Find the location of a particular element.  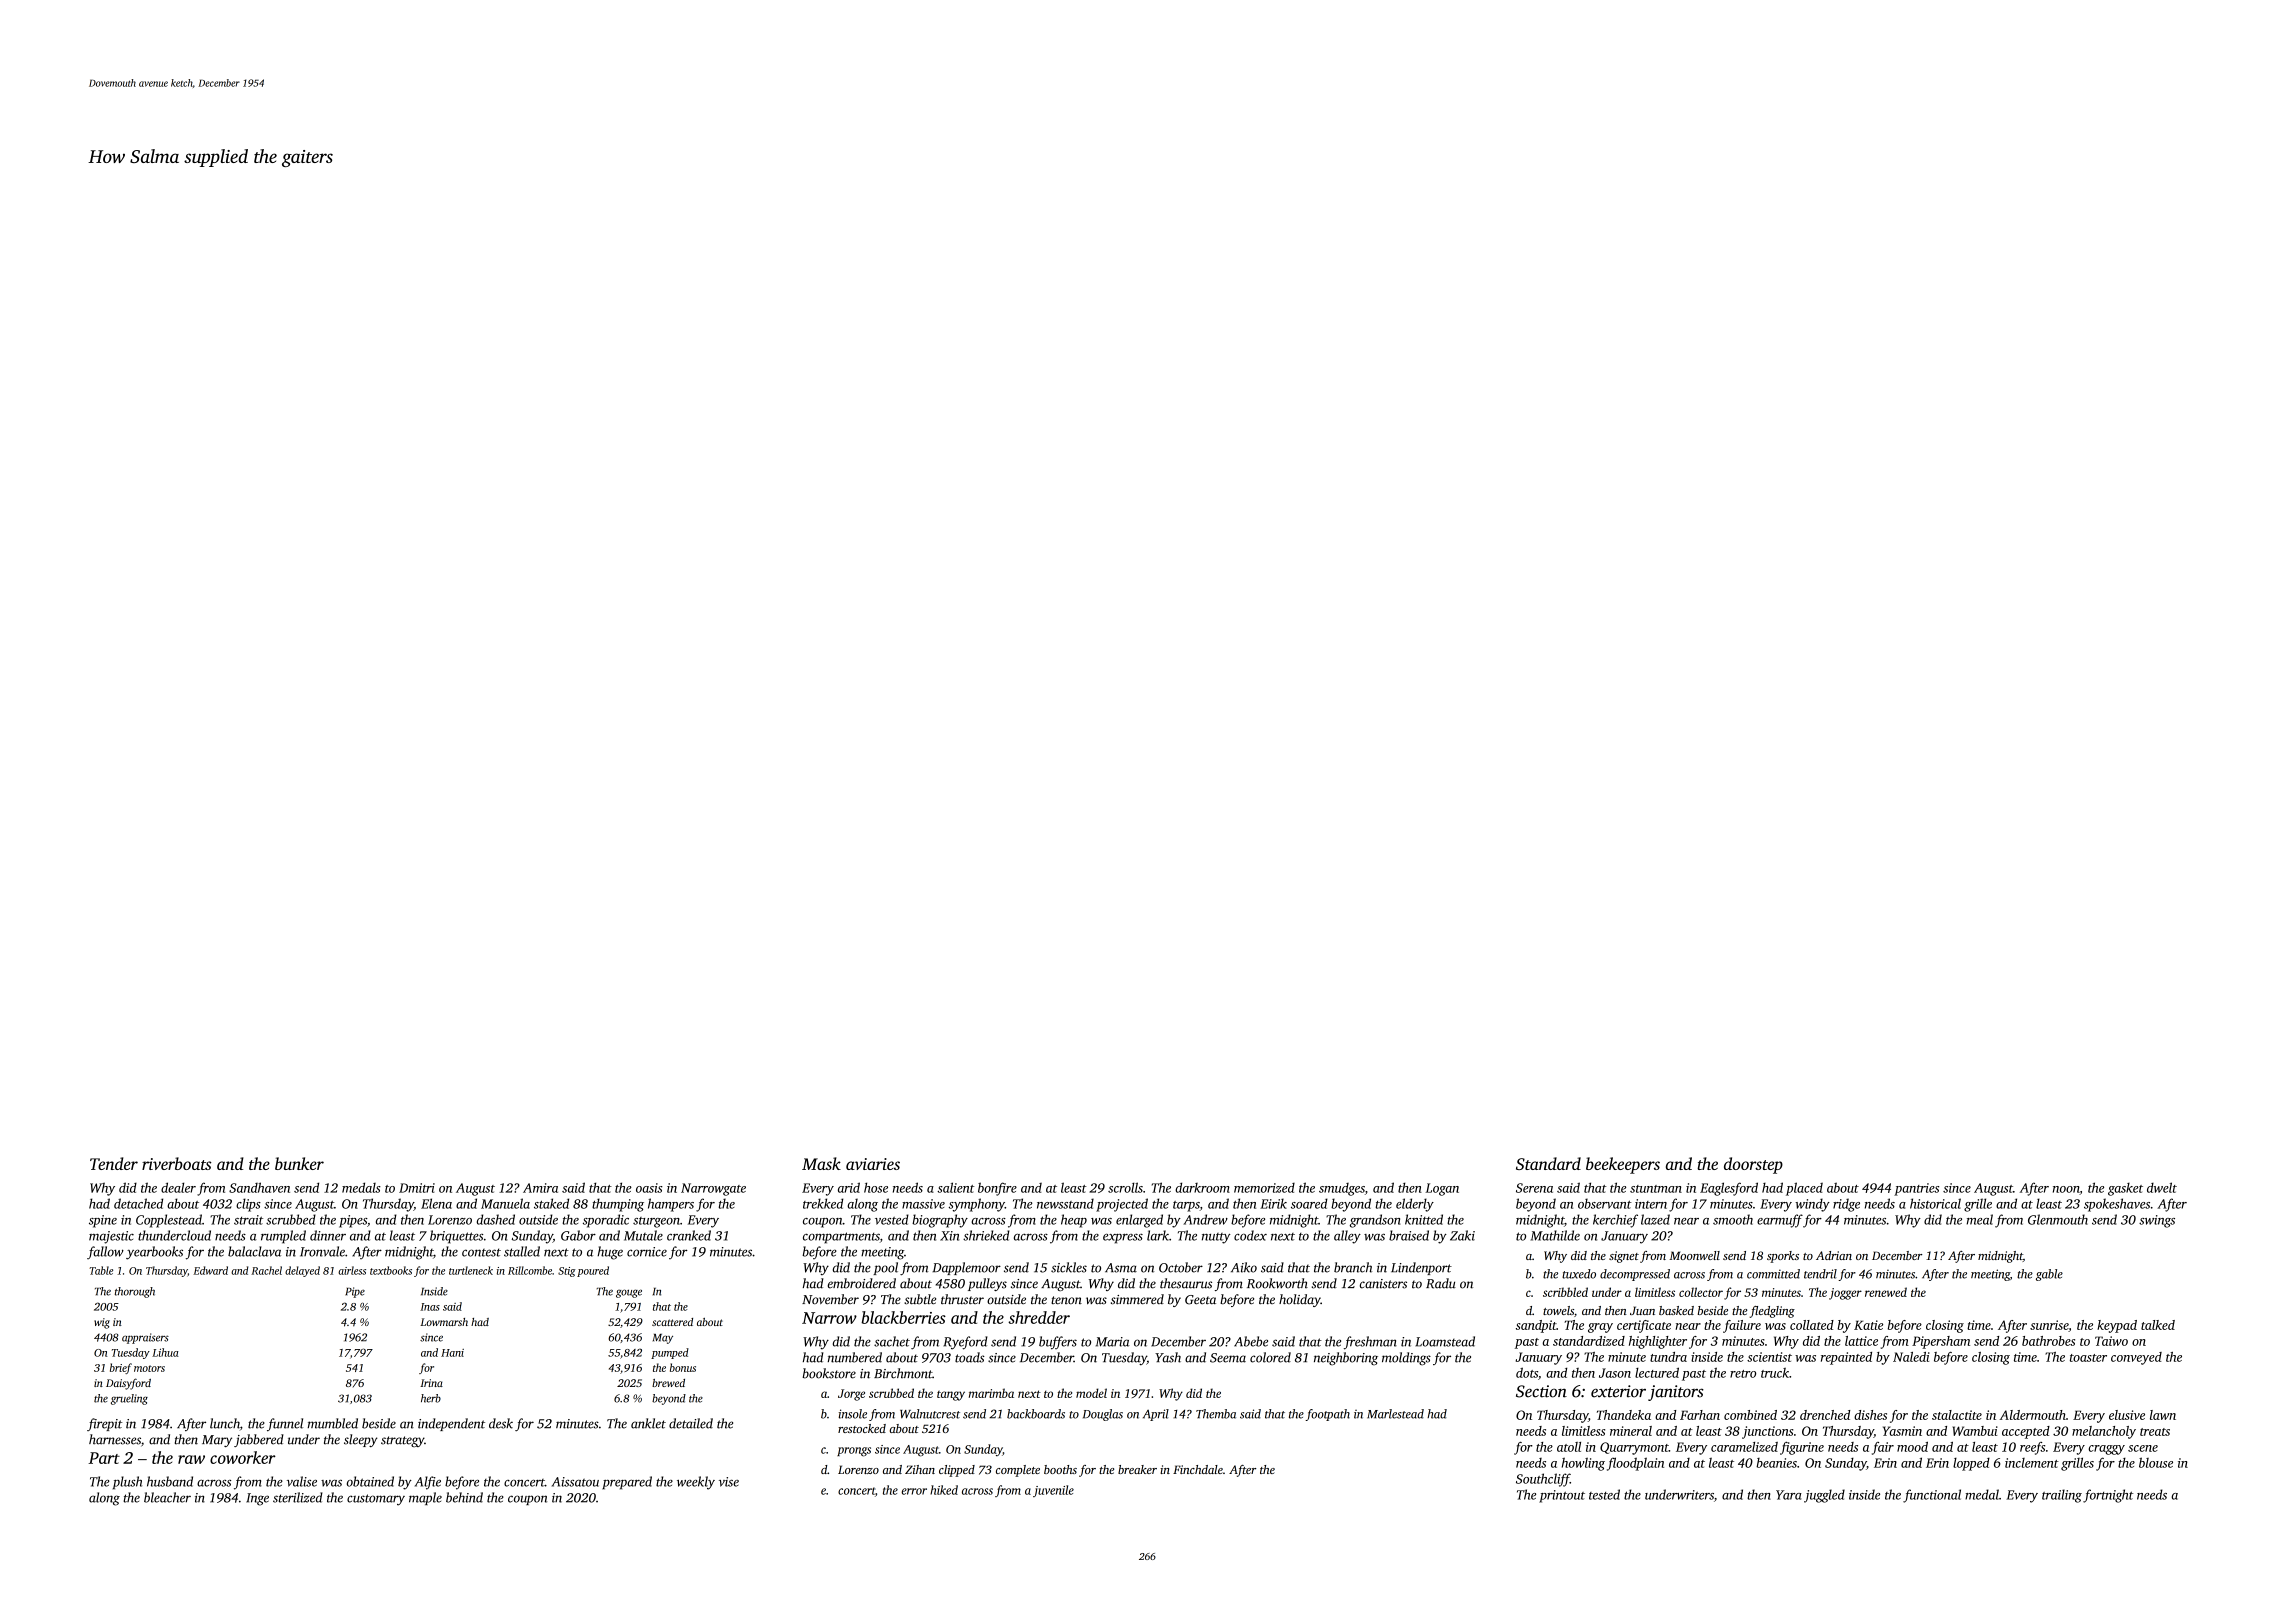

drenched is located at coordinates (1825, 1415).
